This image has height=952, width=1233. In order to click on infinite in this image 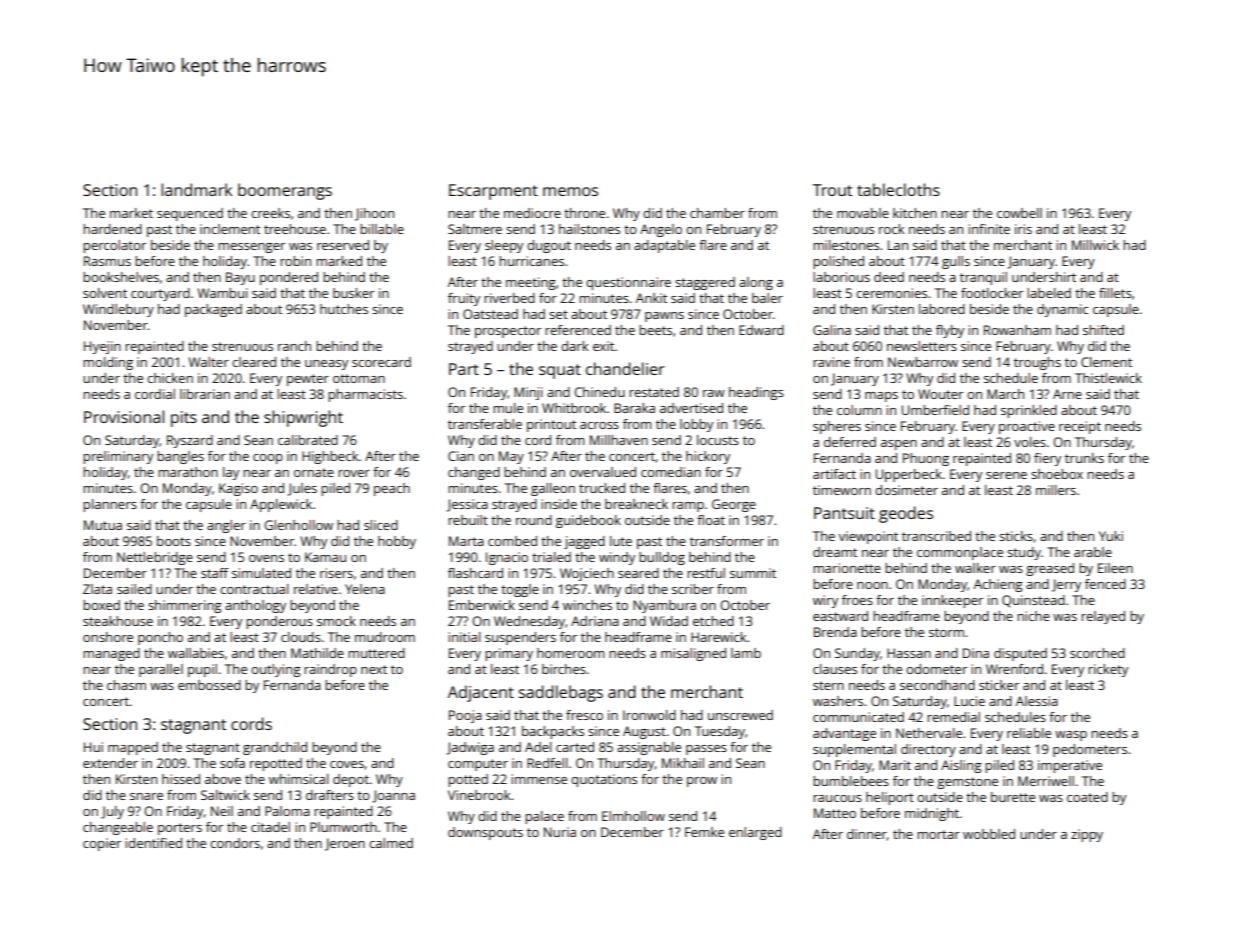, I will do `click(989, 229)`.
